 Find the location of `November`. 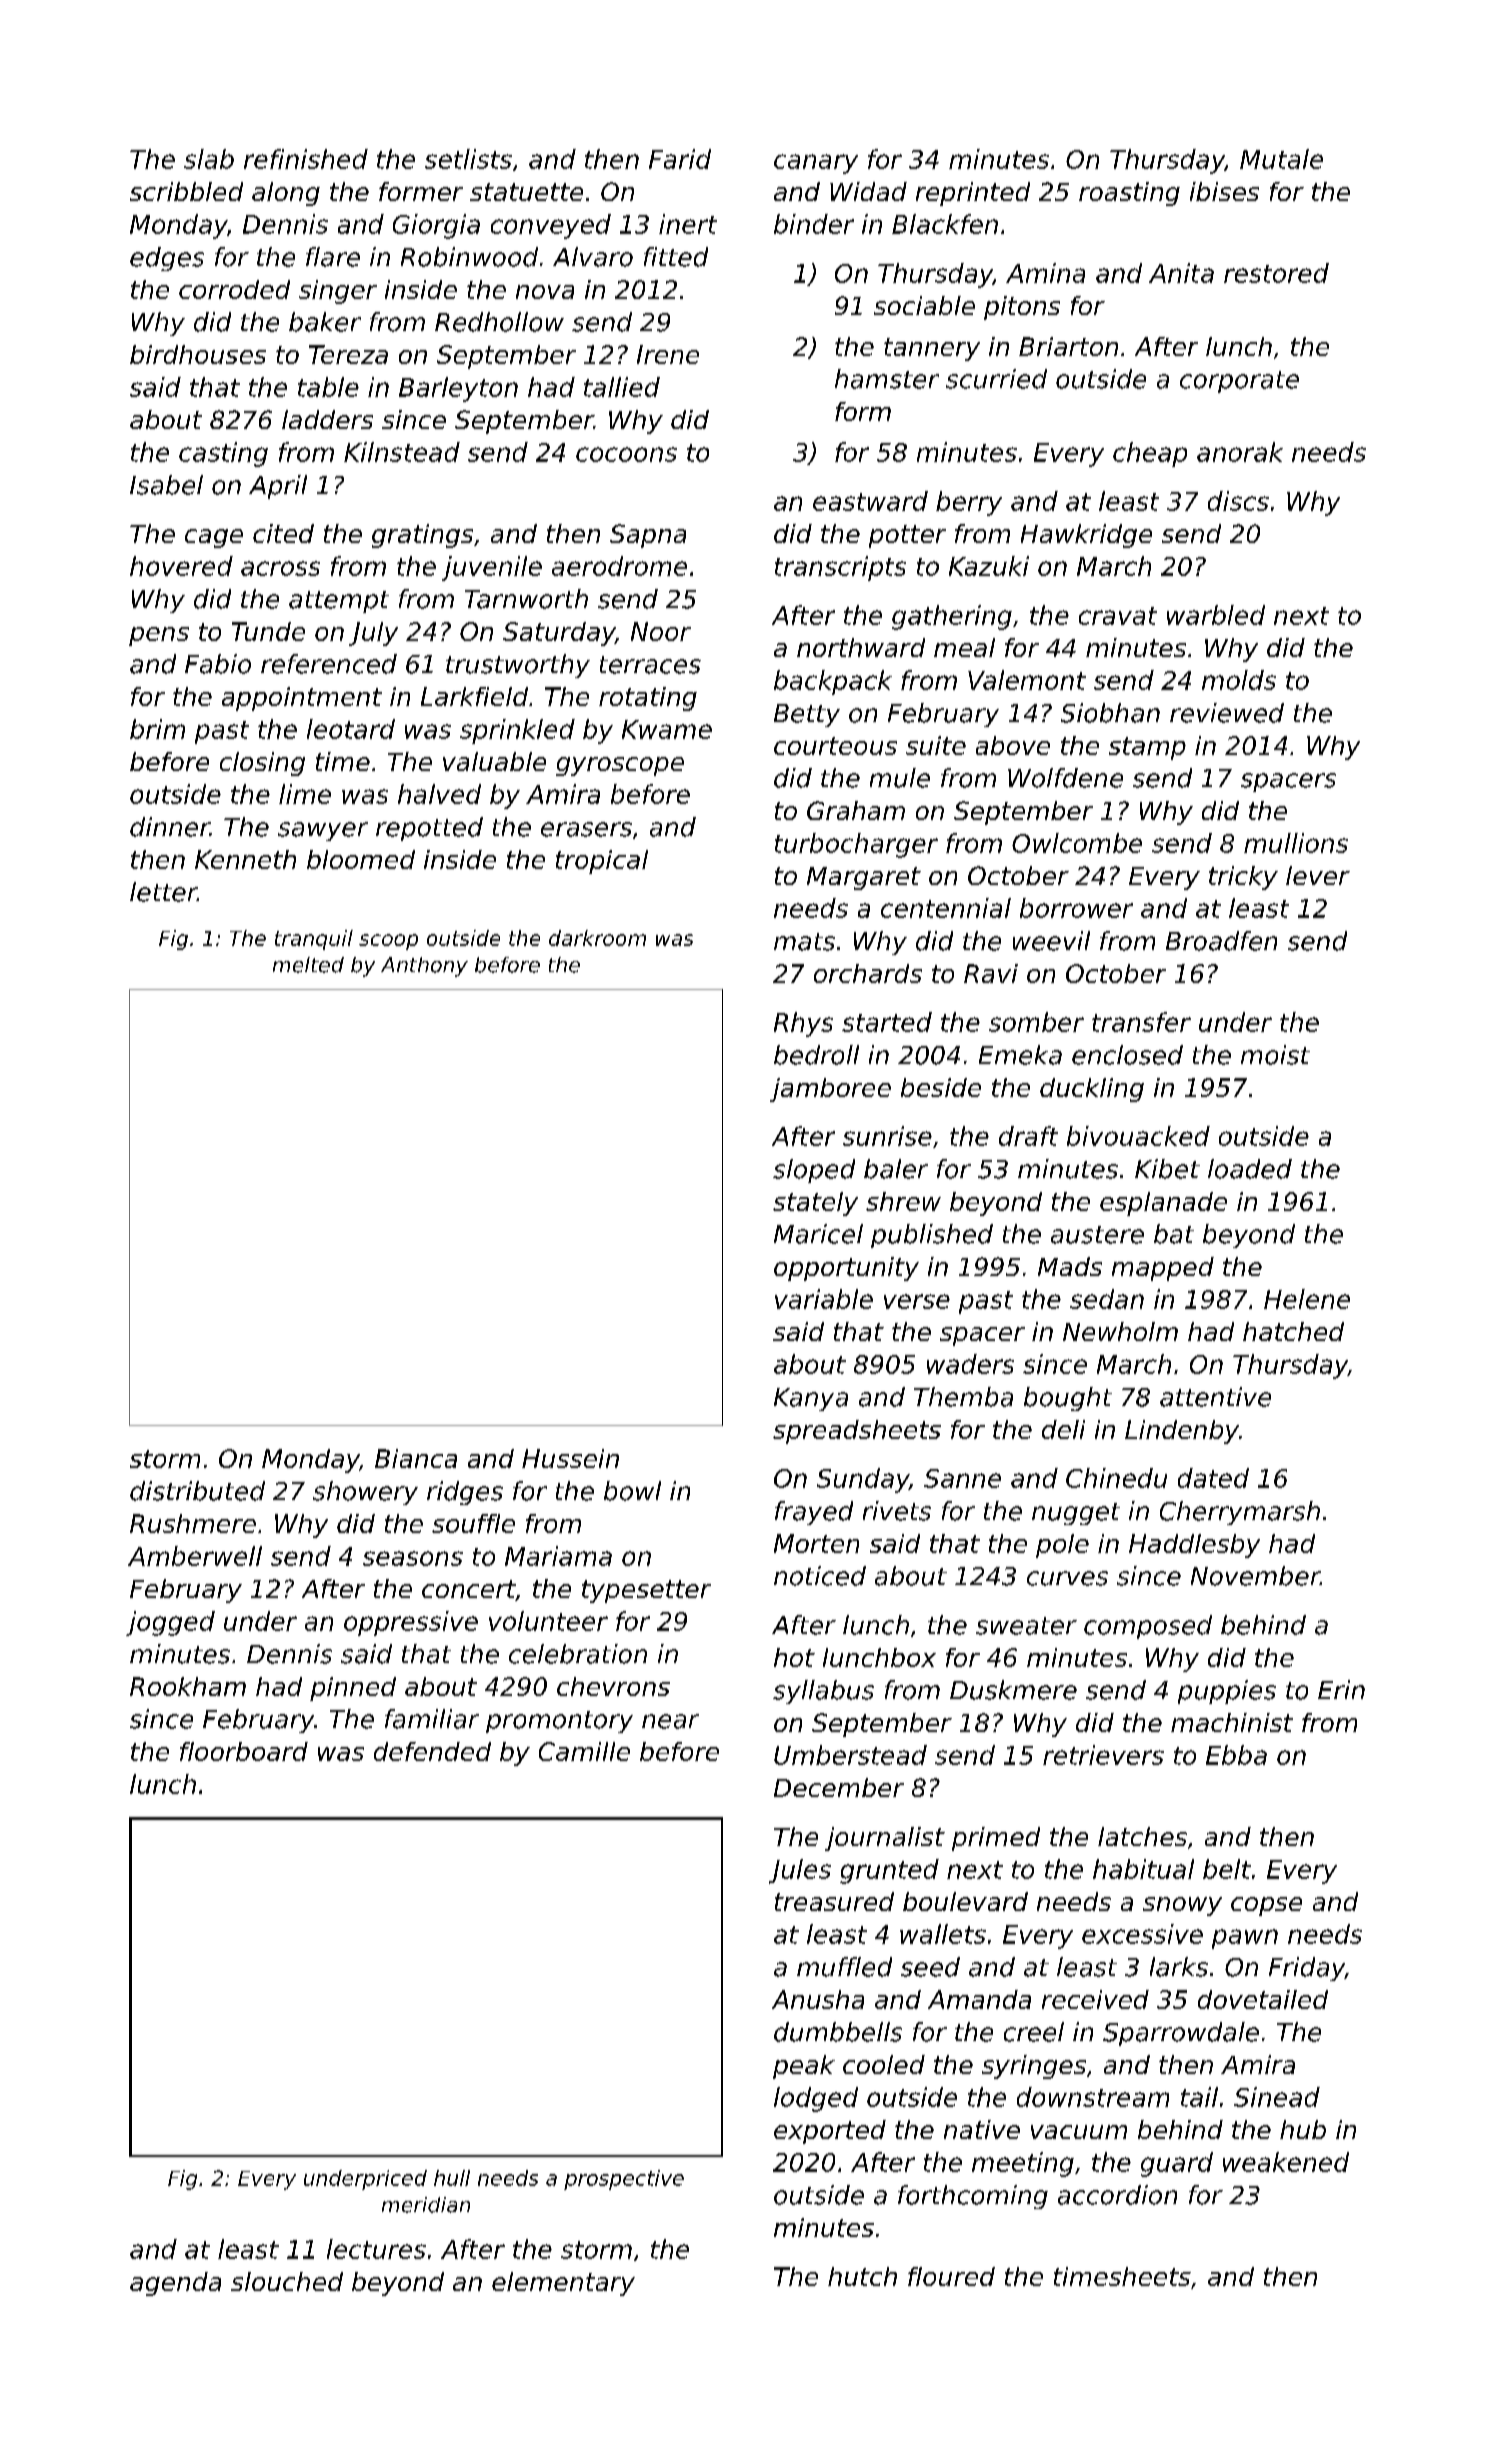

November is located at coordinates (1255, 1576).
